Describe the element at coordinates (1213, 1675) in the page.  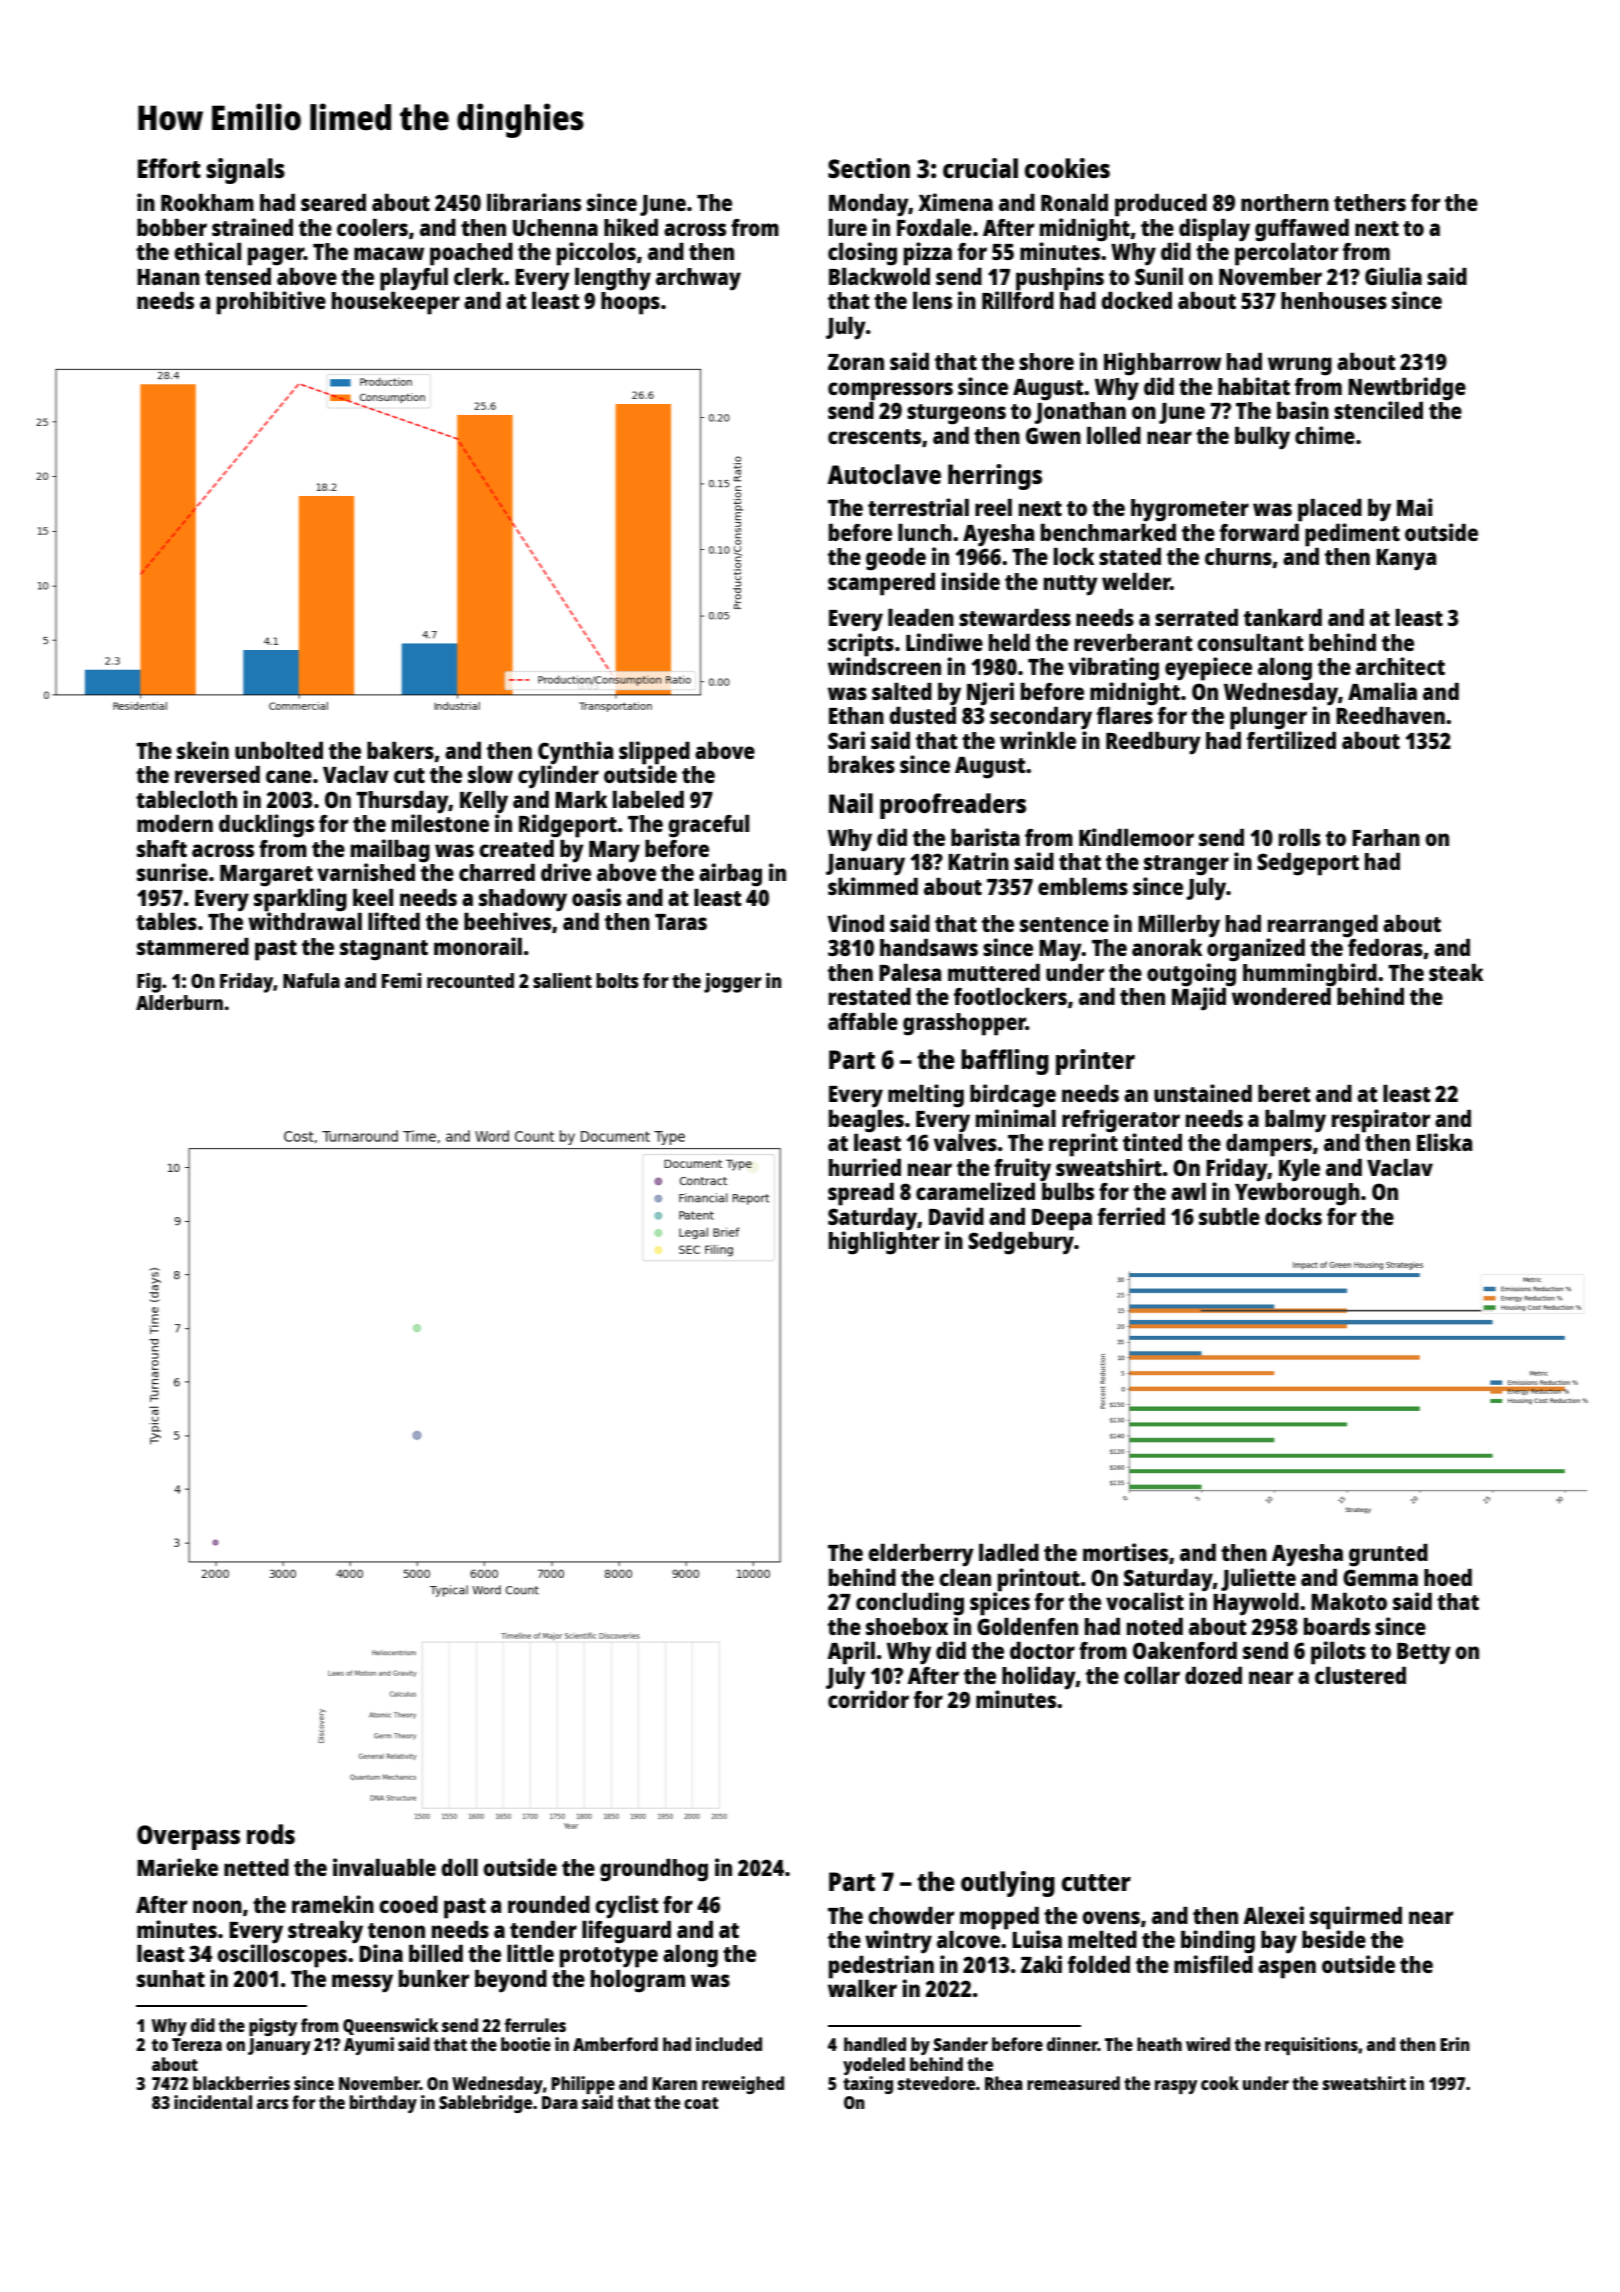
I see `dozed` at that location.
